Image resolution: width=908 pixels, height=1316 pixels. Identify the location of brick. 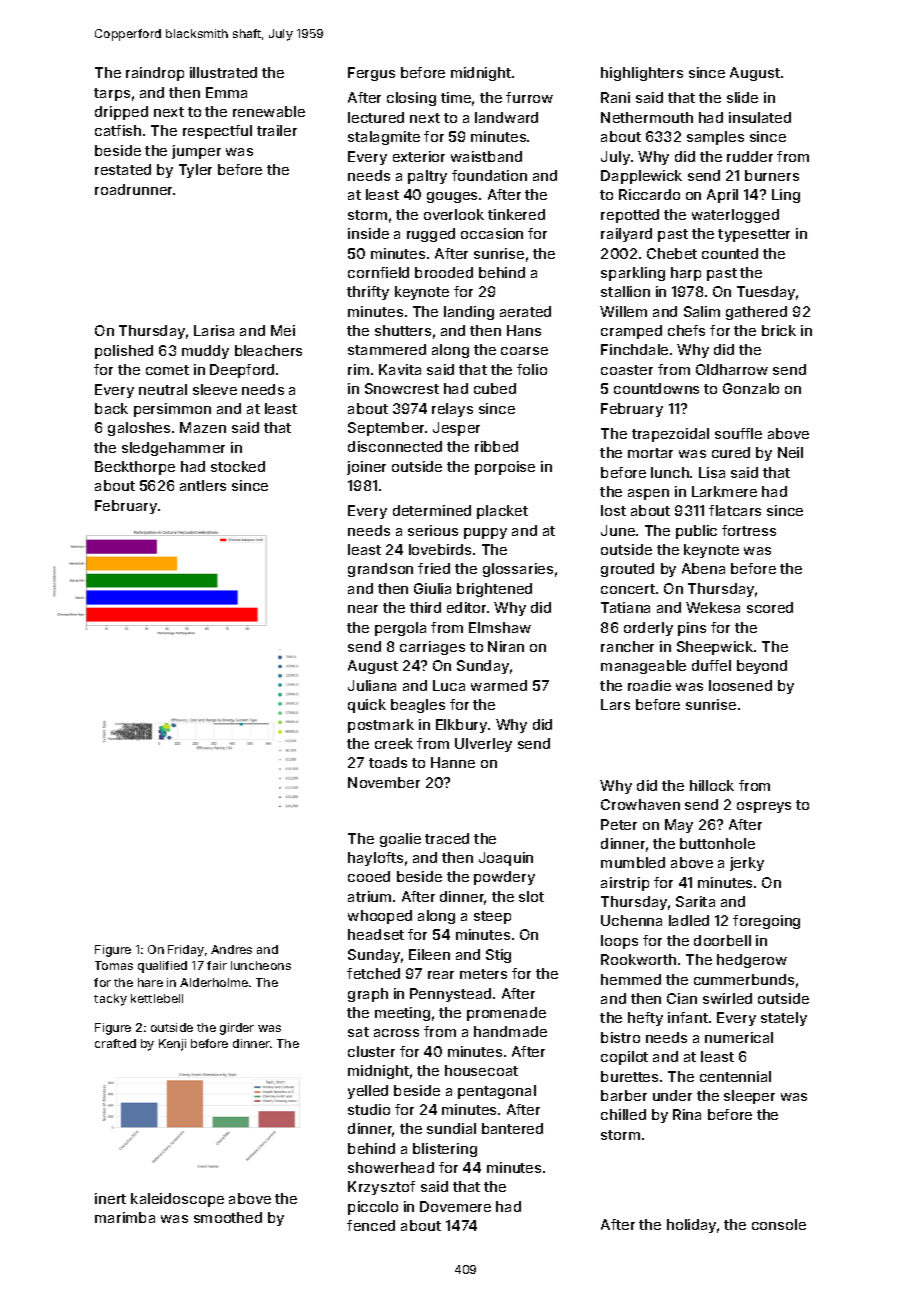
(779, 330).
